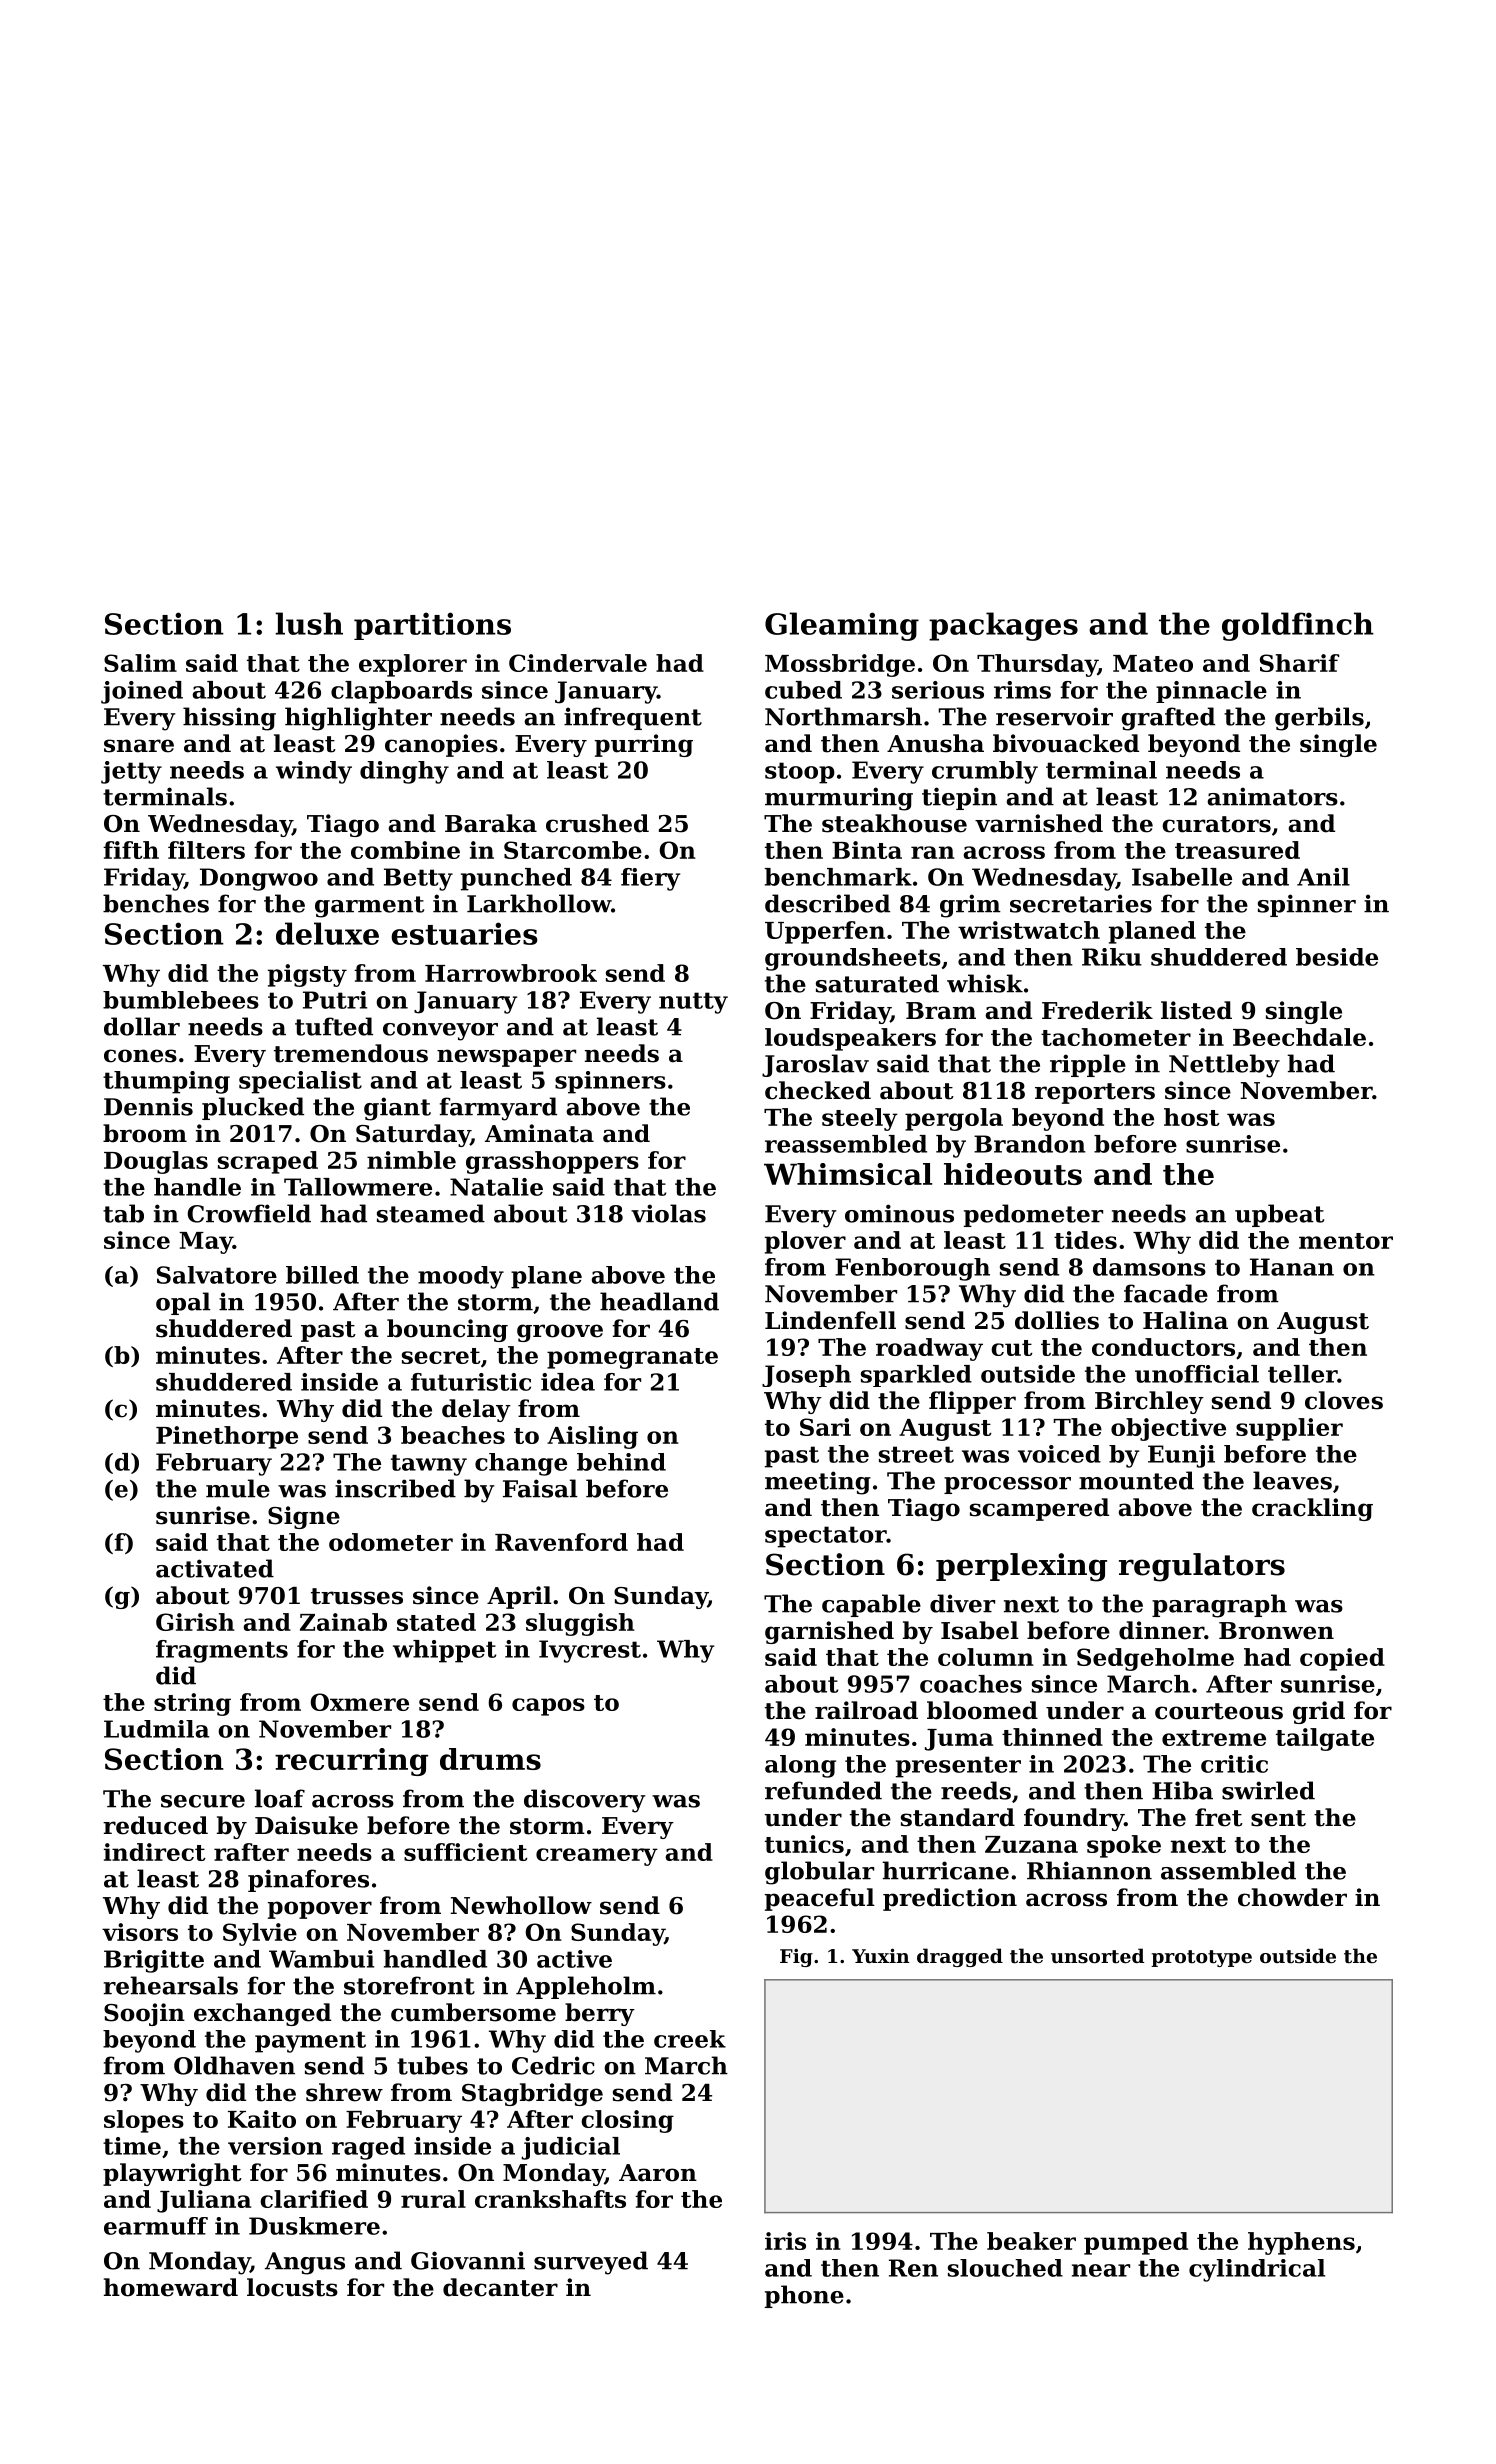  Describe the element at coordinates (140, 663) in the document. I see `Salim` at that location.
